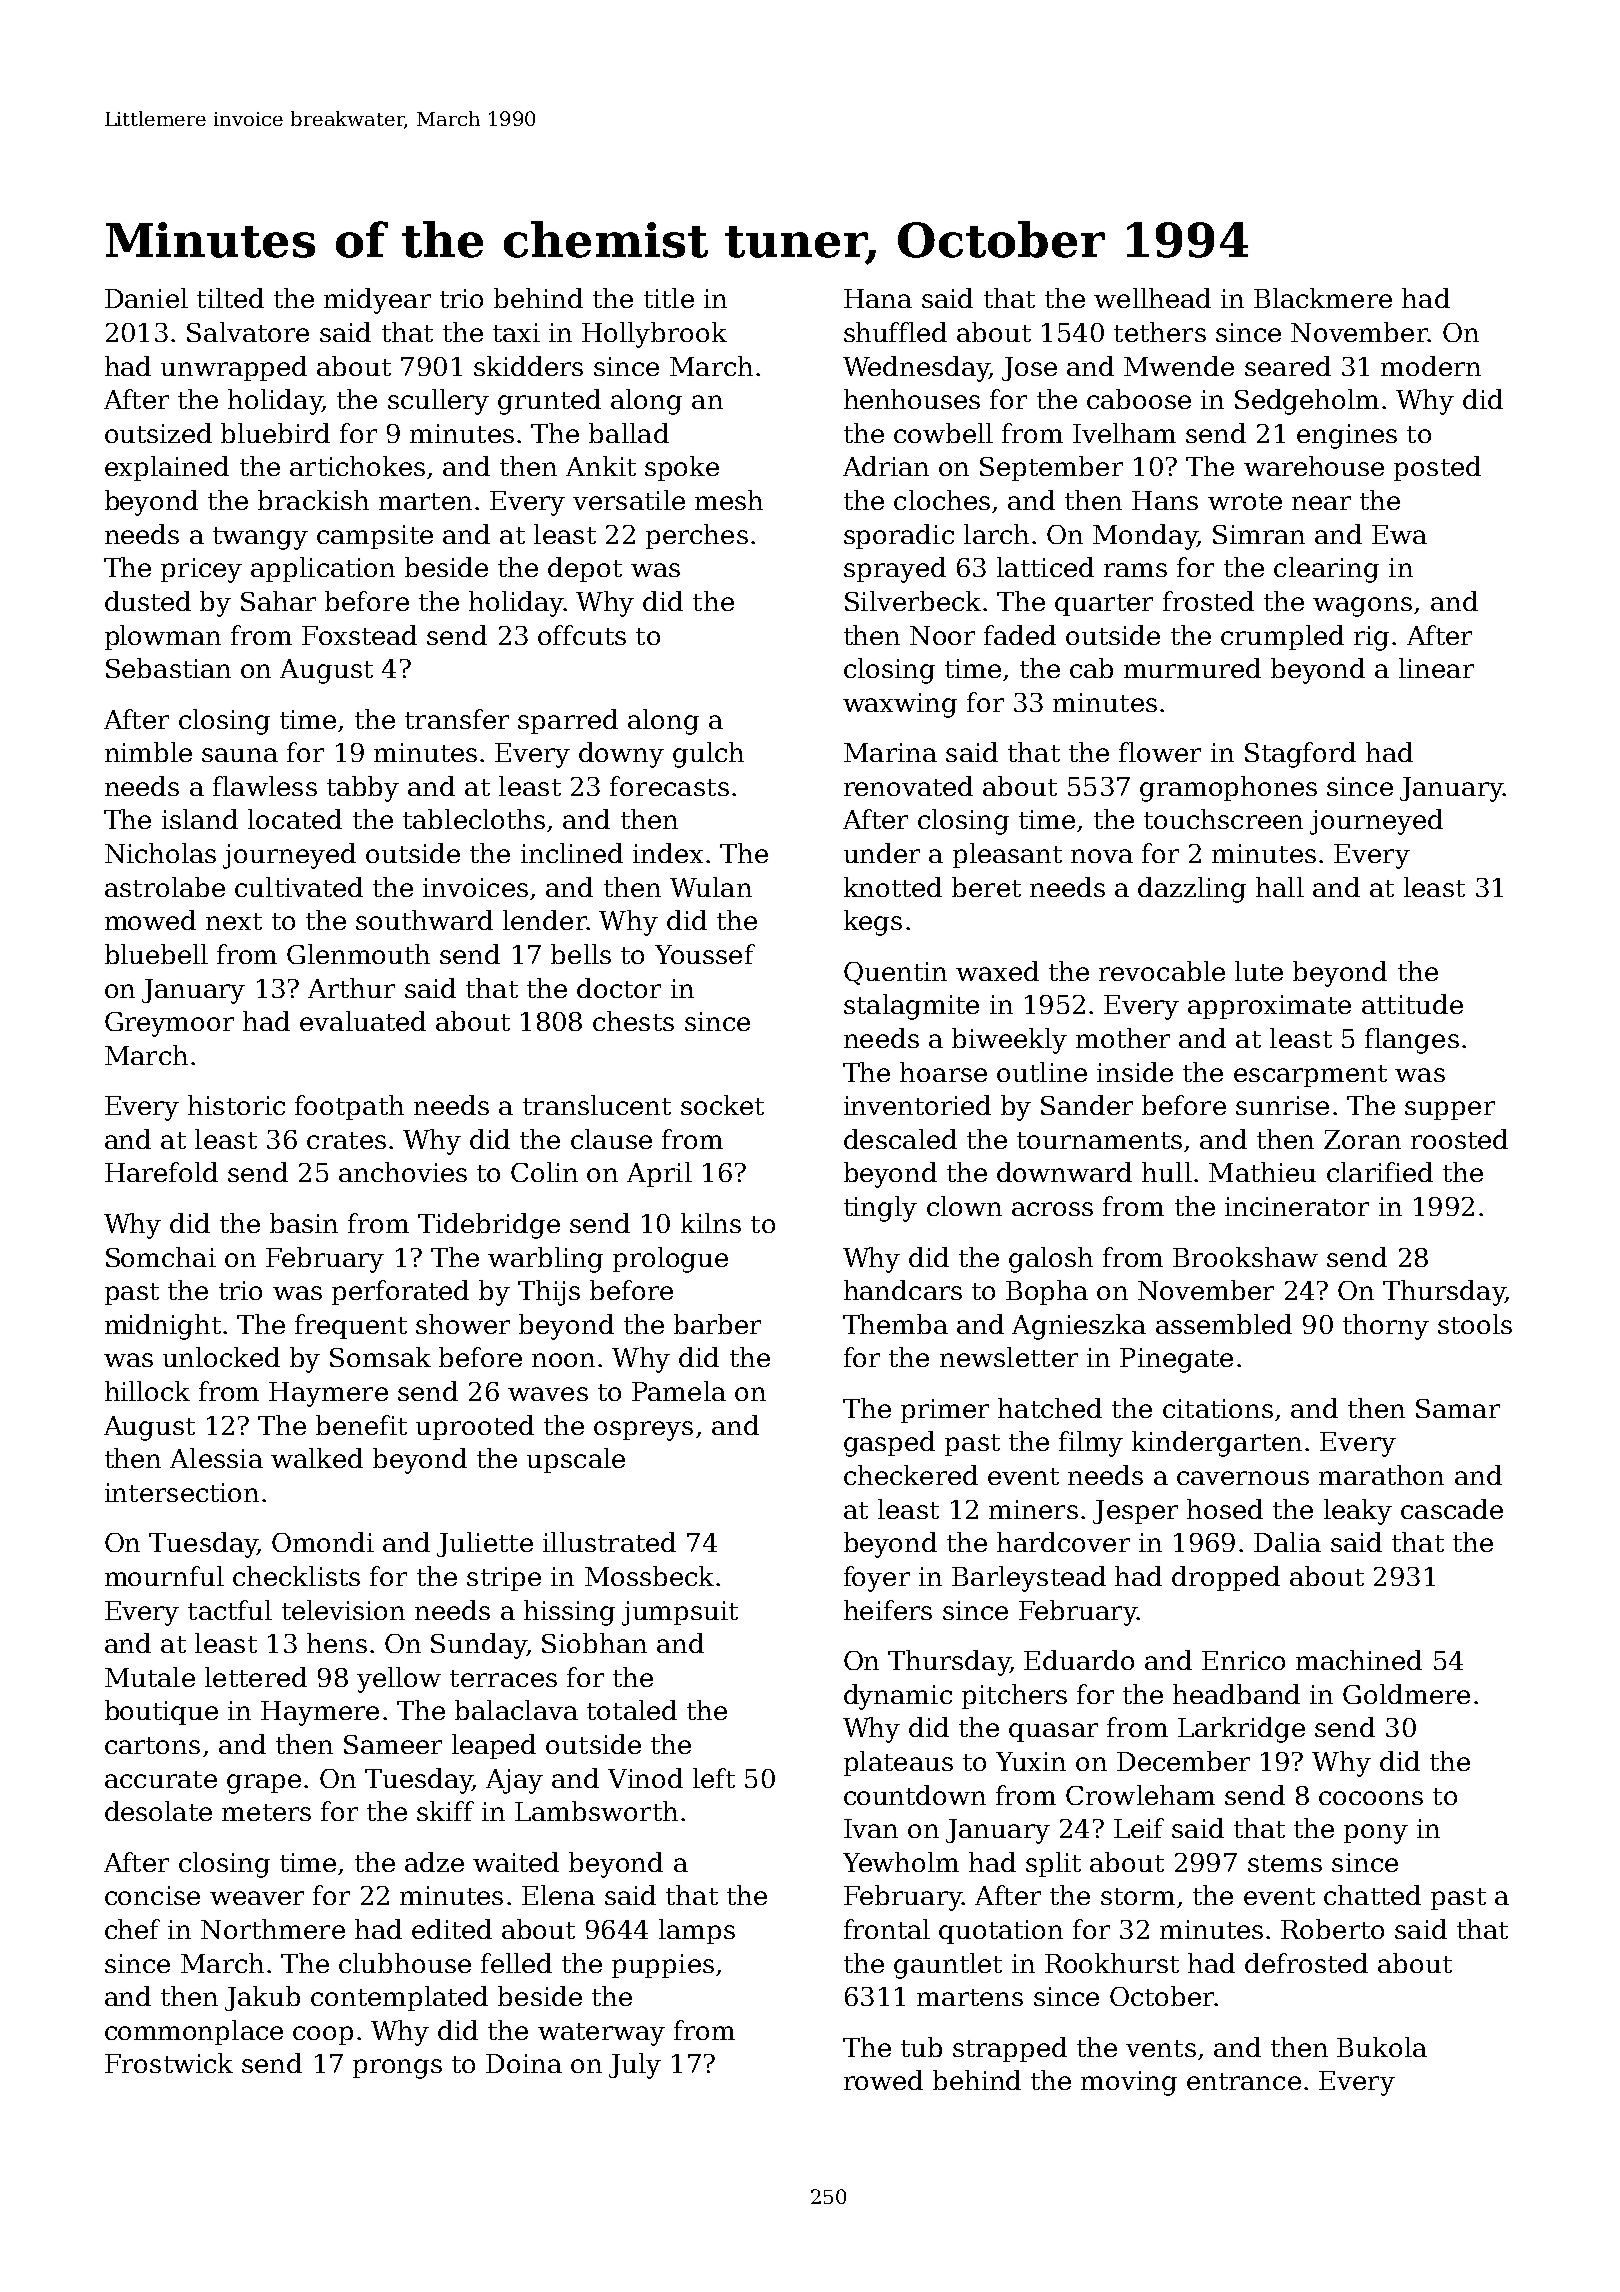 Image resolution: width=1620 pixels, height=2292 pixels. Describe the element at coordinates (549, 402) in the image. I see `grunted` at that location.
